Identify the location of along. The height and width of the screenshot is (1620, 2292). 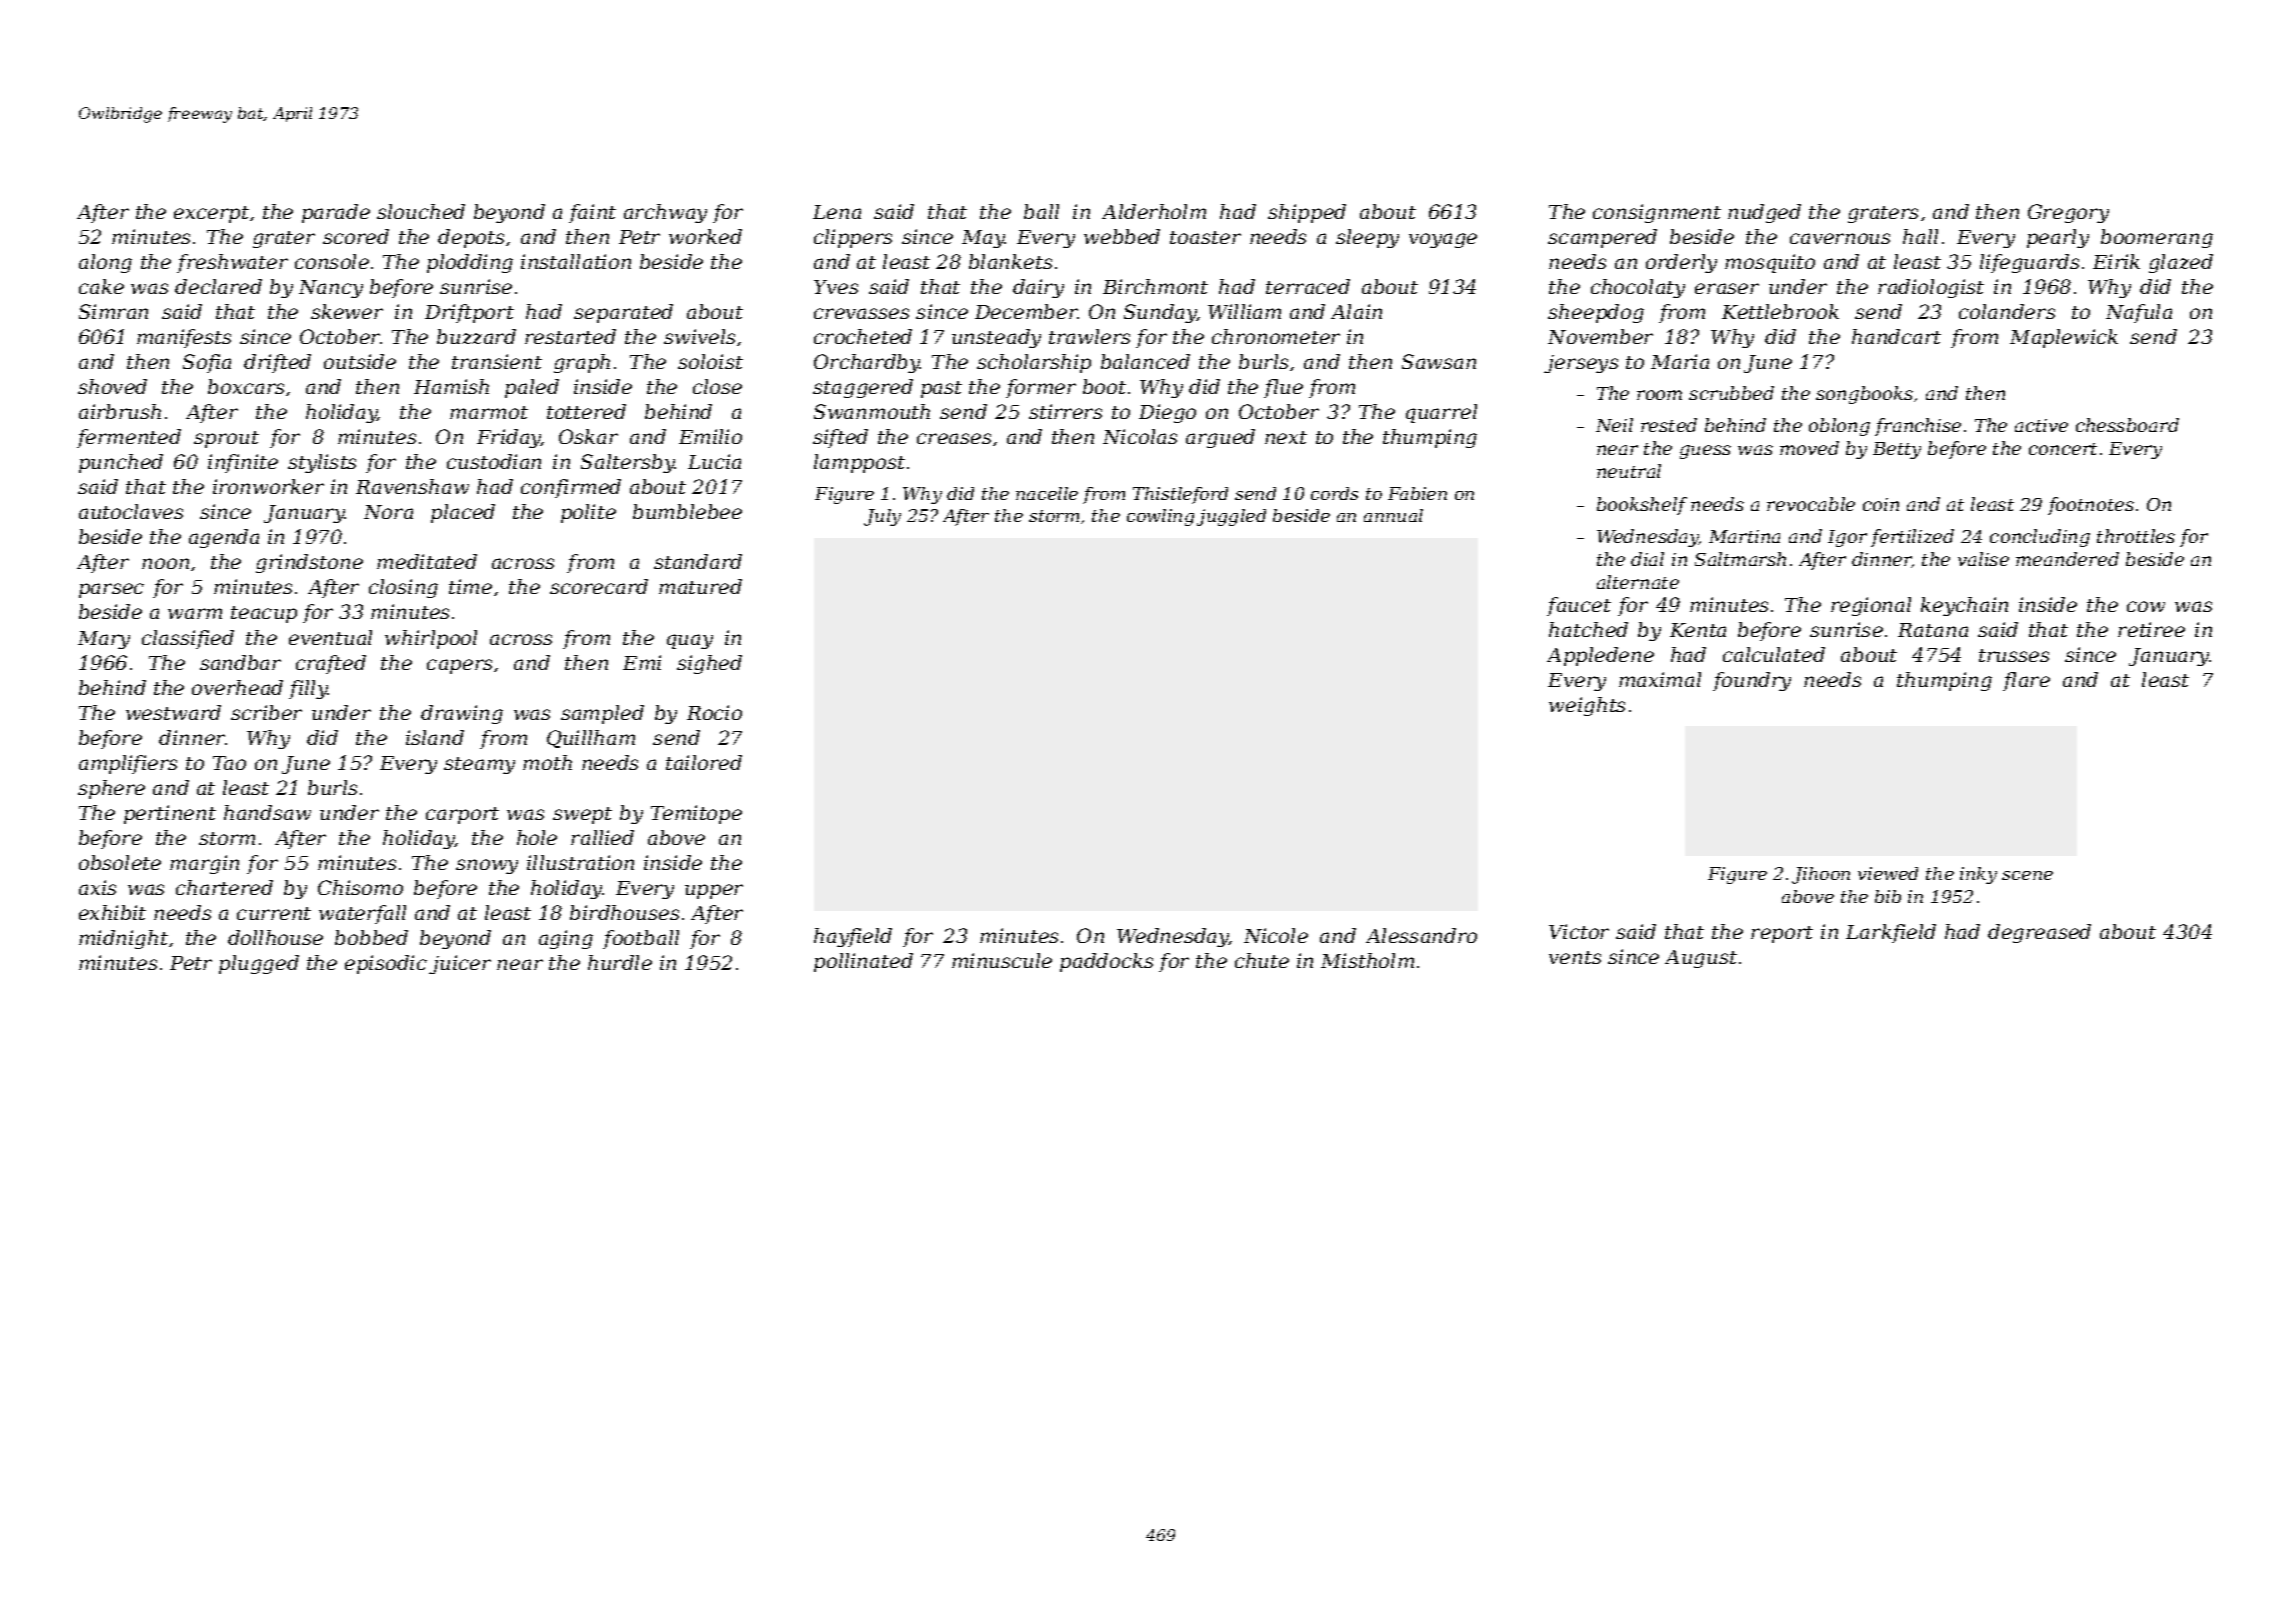
(105, 263).
